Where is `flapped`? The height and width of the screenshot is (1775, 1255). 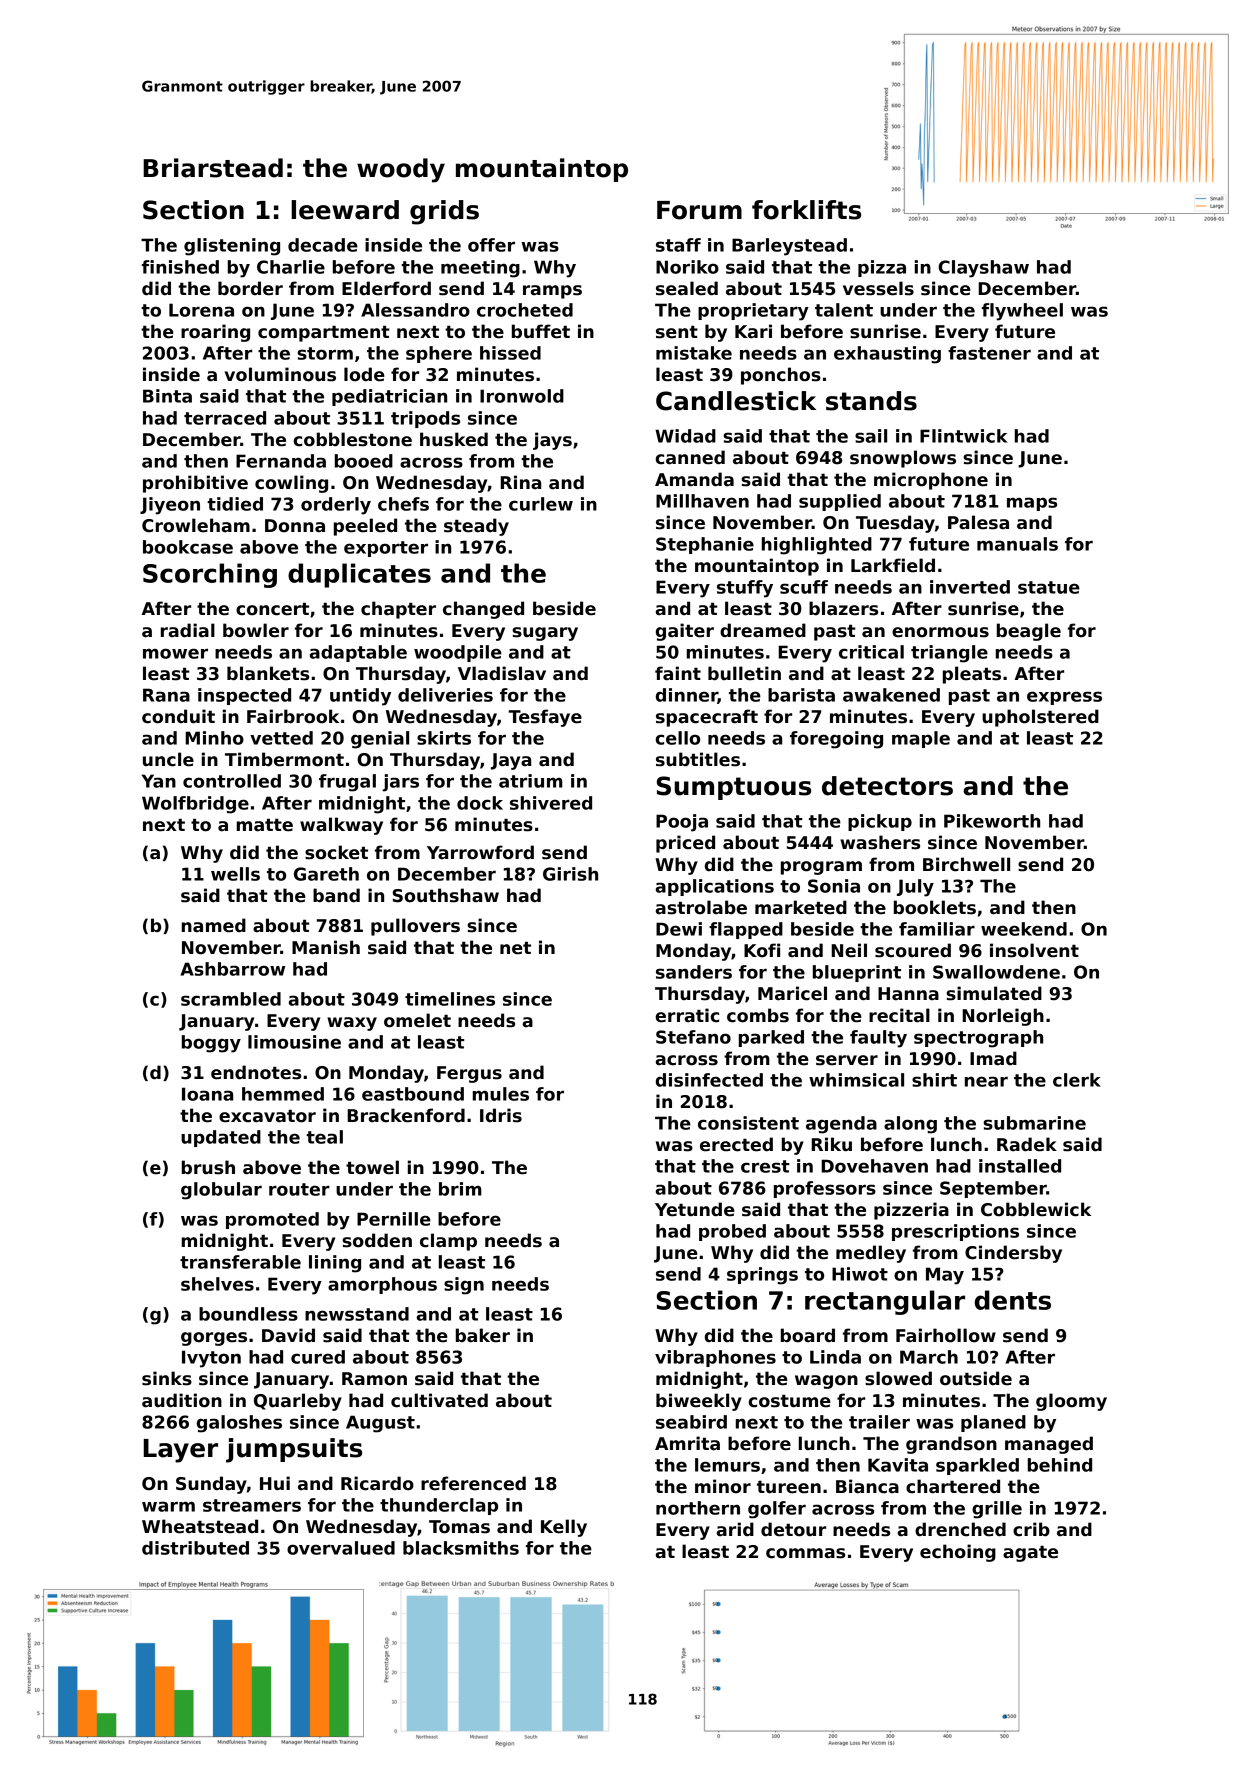 flapped is located at coordinates (746, 930).
